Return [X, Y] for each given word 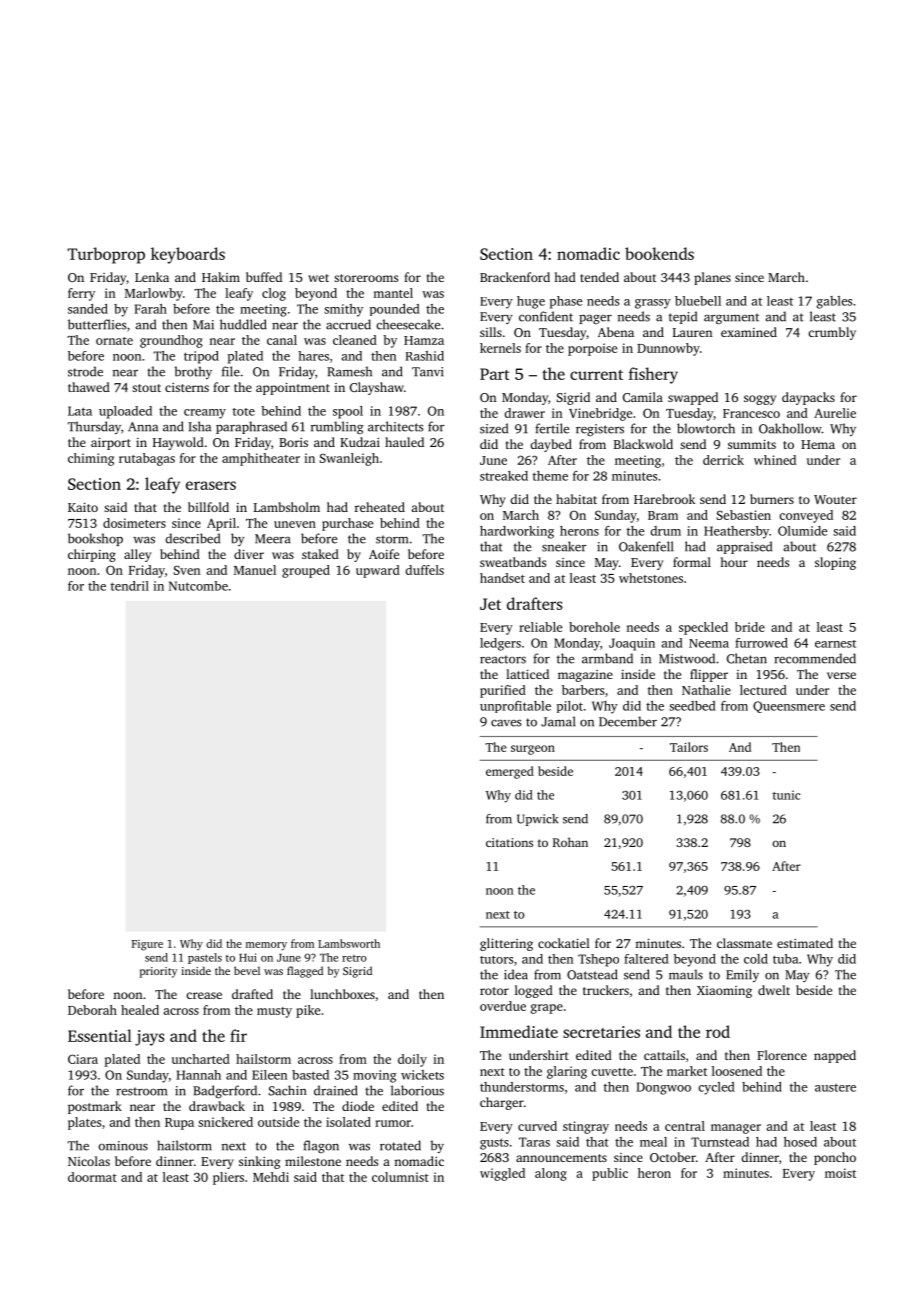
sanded [88, 309]
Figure [147, 945]
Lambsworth [349, 943]
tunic [786, 795]
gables [834, 302]
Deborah [92, 1010]
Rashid [424, 356]
